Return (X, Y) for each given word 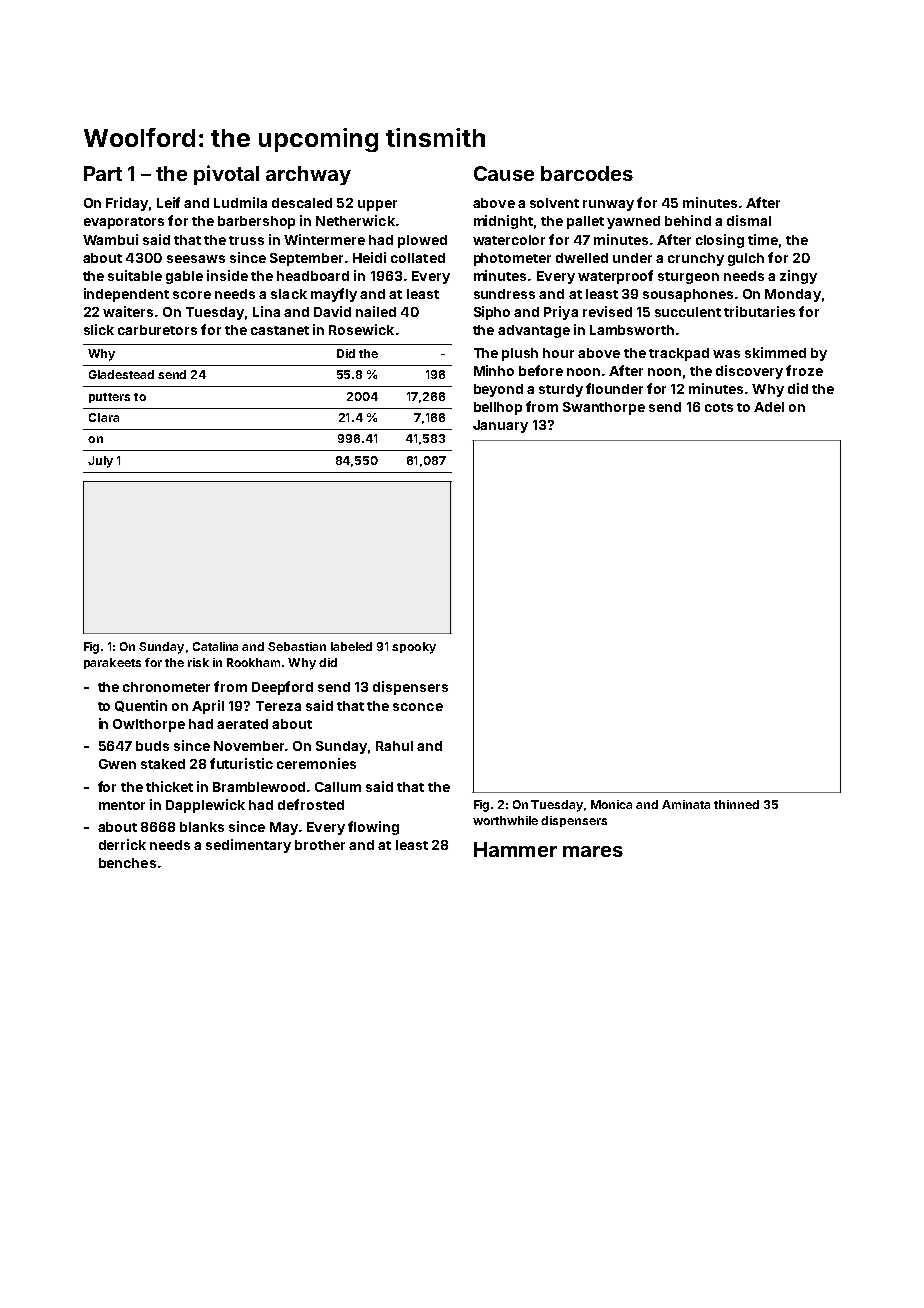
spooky (414, 648)
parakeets (112, 663)
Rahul (394, 746)
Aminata (686, 804)
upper (377, 205)
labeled (351, 646)
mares (593, 851)
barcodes (587, 173)
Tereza (278, 706)
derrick (122, 844)
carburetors (157, 330)
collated (418, 258)
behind (688, 220)
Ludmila (240, 202)
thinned (736, 804)
